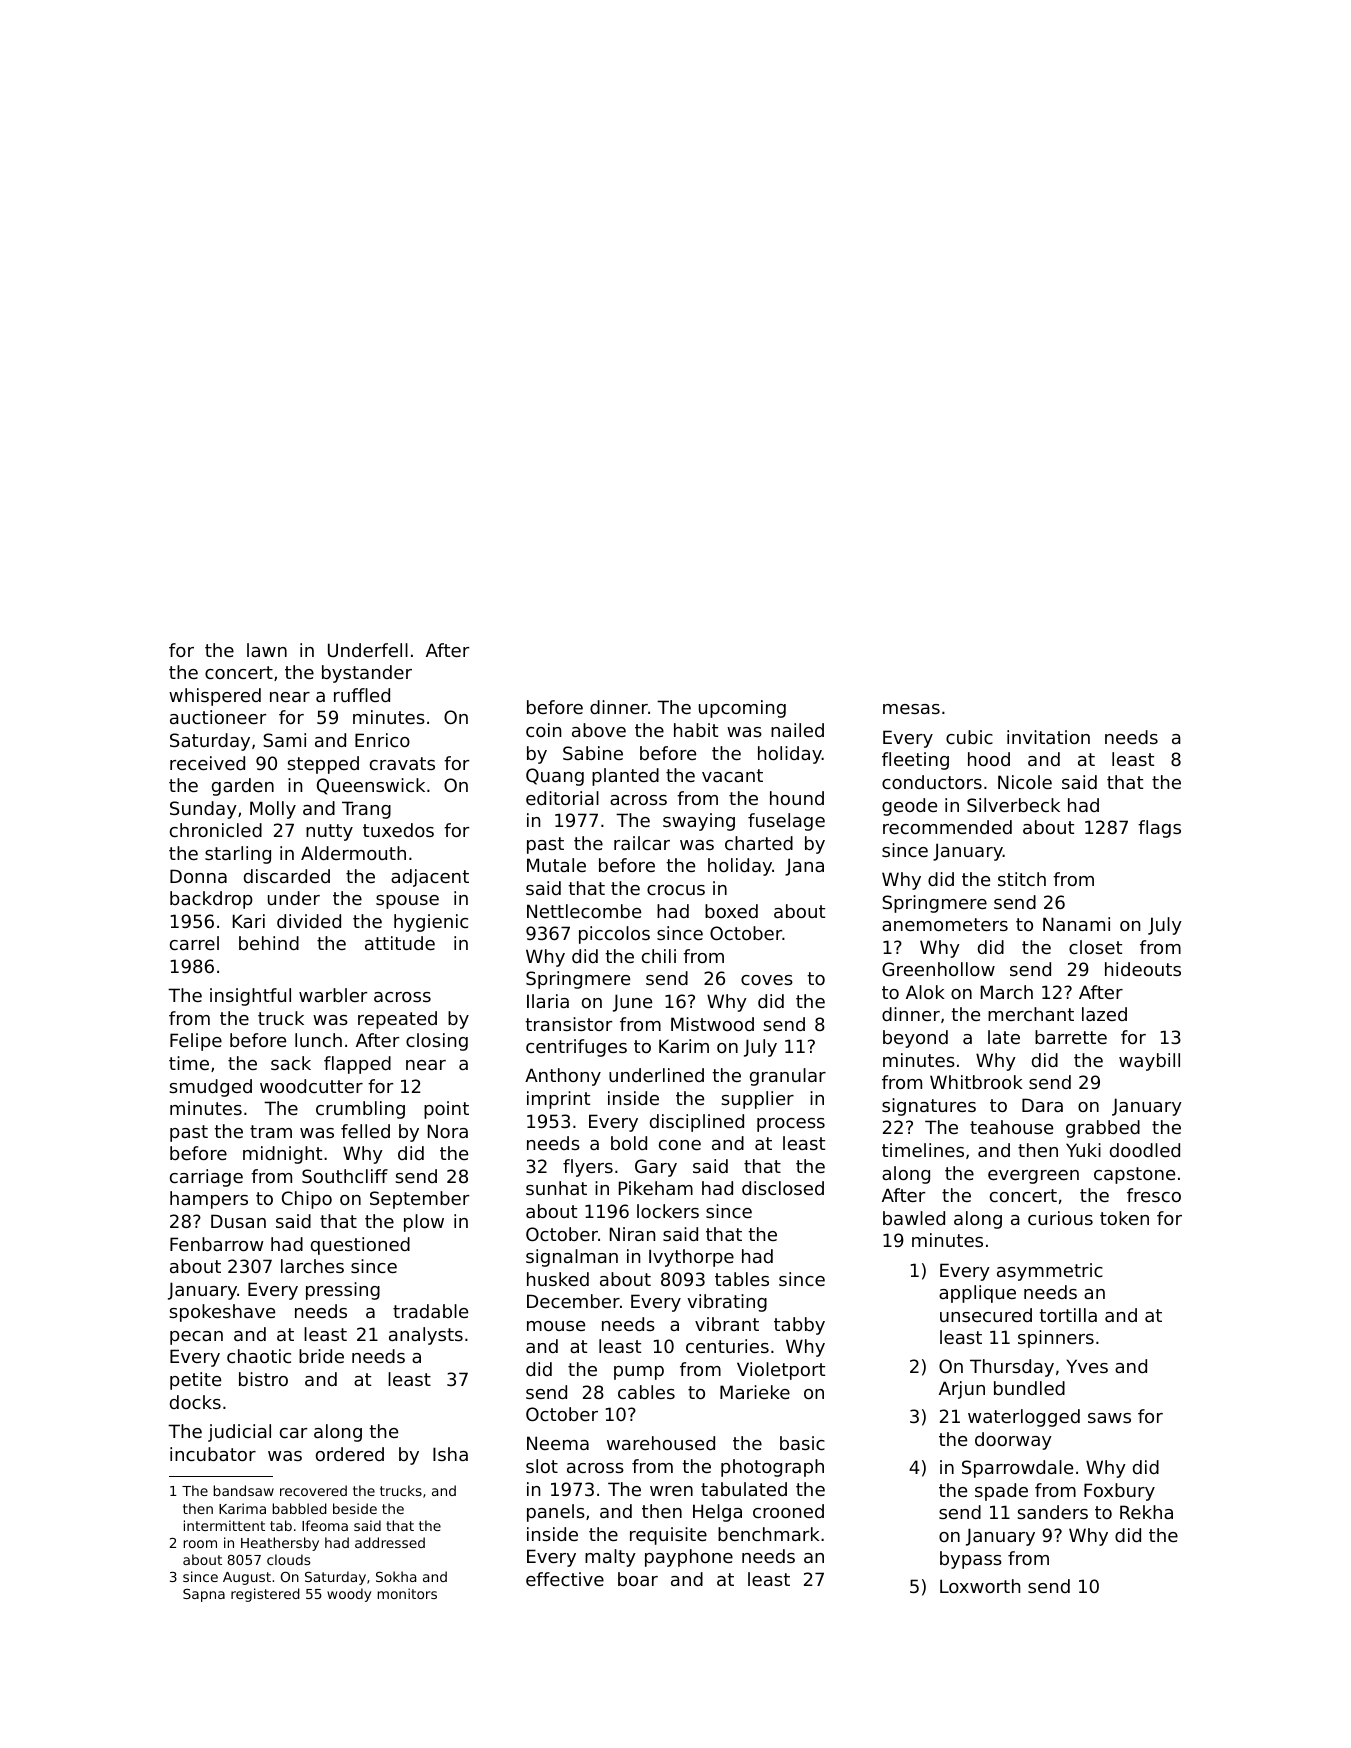 This screenshot has width=1351, height=1748. I want to click on Sami, so click(284, 740).
